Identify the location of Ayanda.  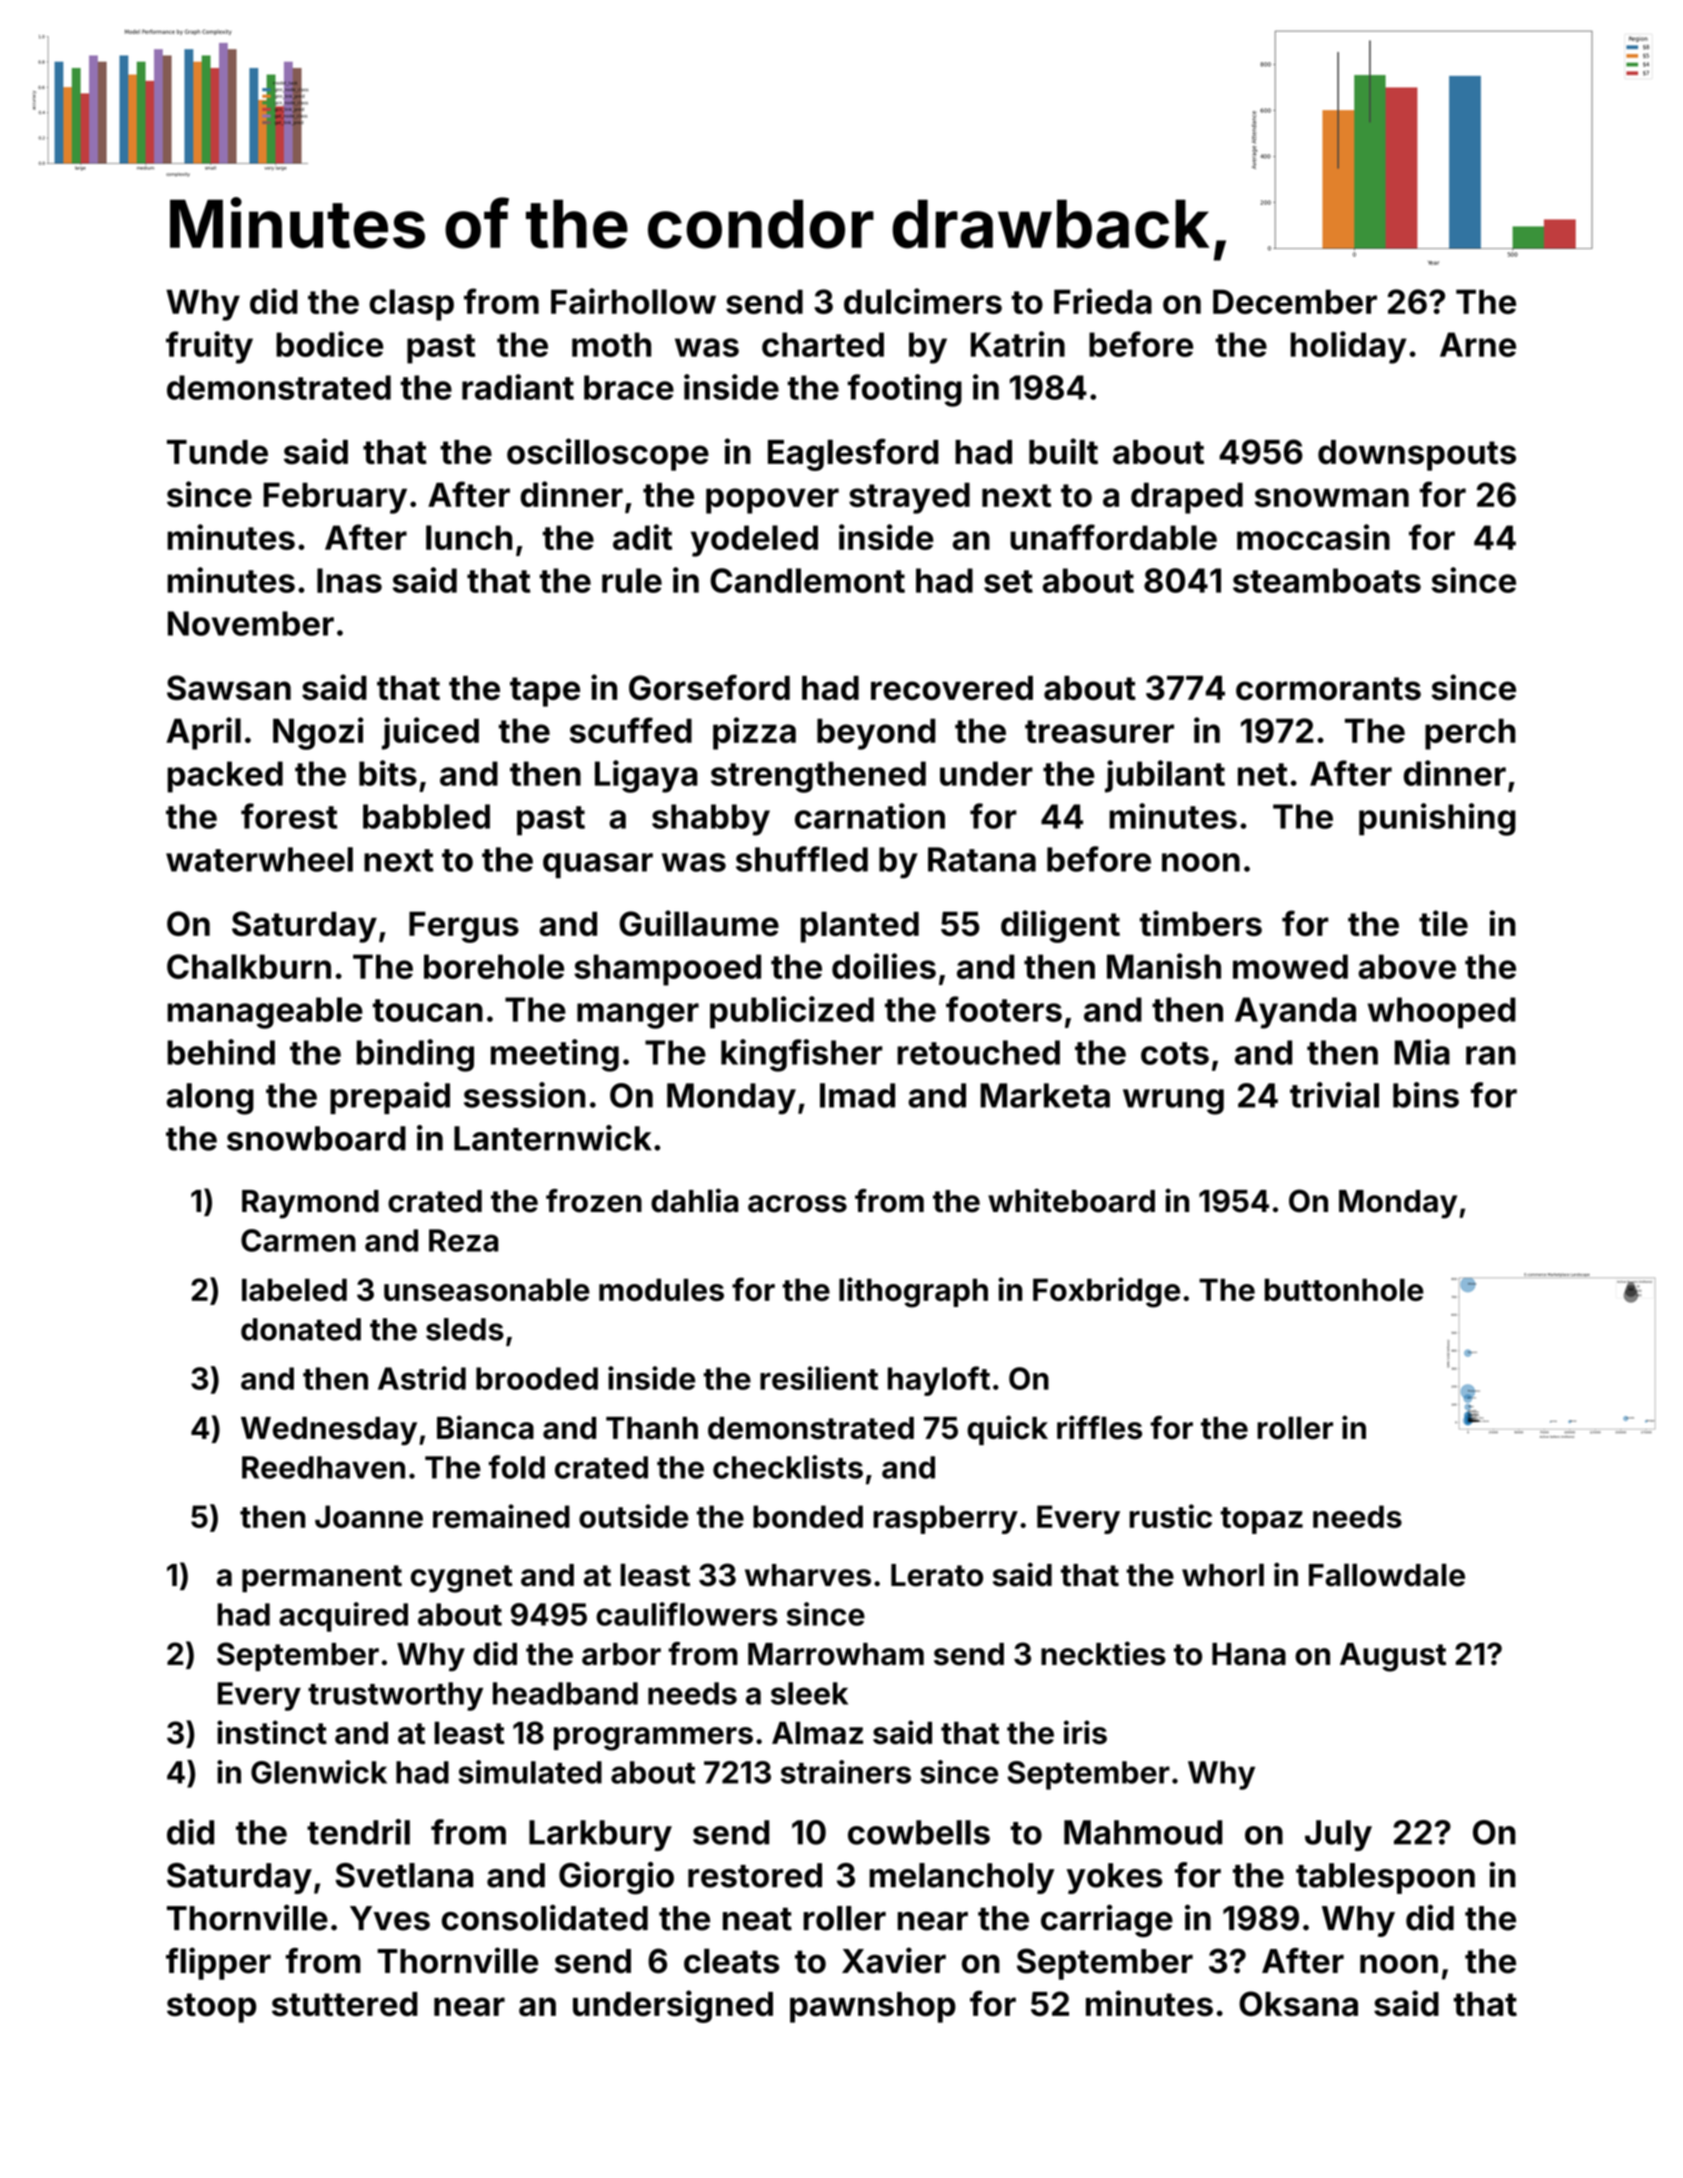
(1295, 1013).
